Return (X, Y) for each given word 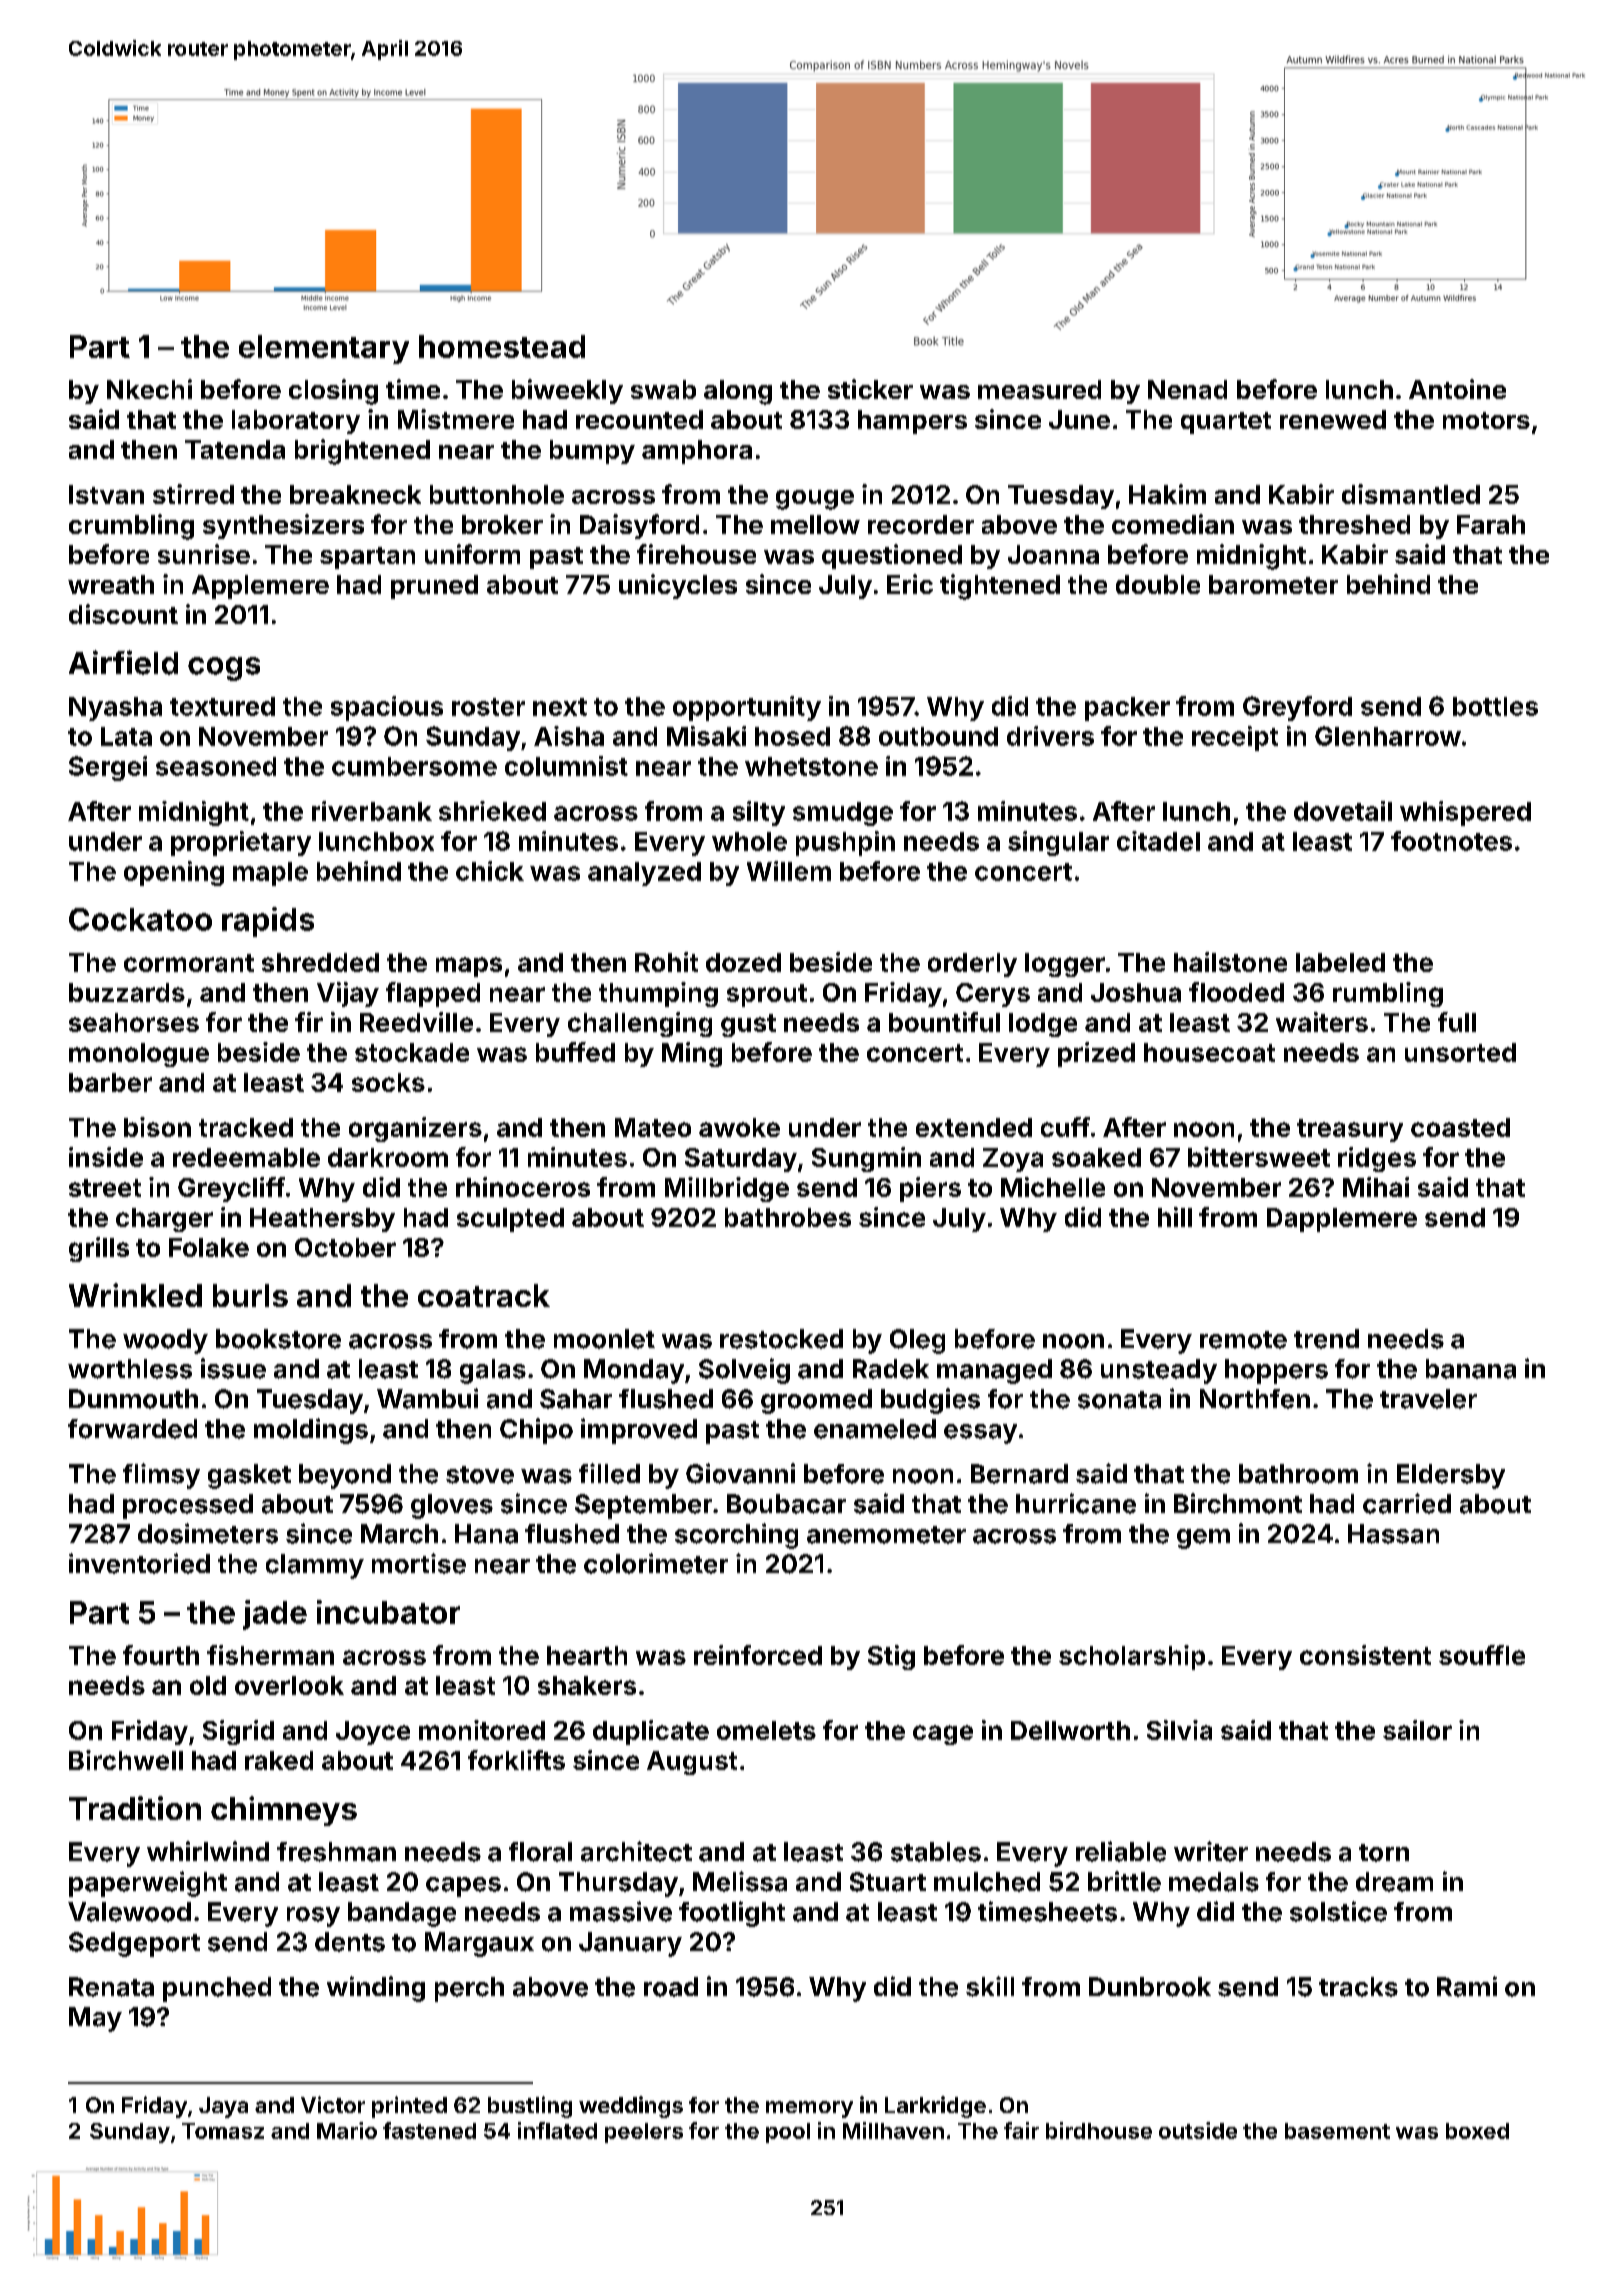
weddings (631, 2107)
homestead (502, 346)
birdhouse (1099, 2130)
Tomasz (223, 2131)
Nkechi (149, 389)
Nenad (1187, 389)
